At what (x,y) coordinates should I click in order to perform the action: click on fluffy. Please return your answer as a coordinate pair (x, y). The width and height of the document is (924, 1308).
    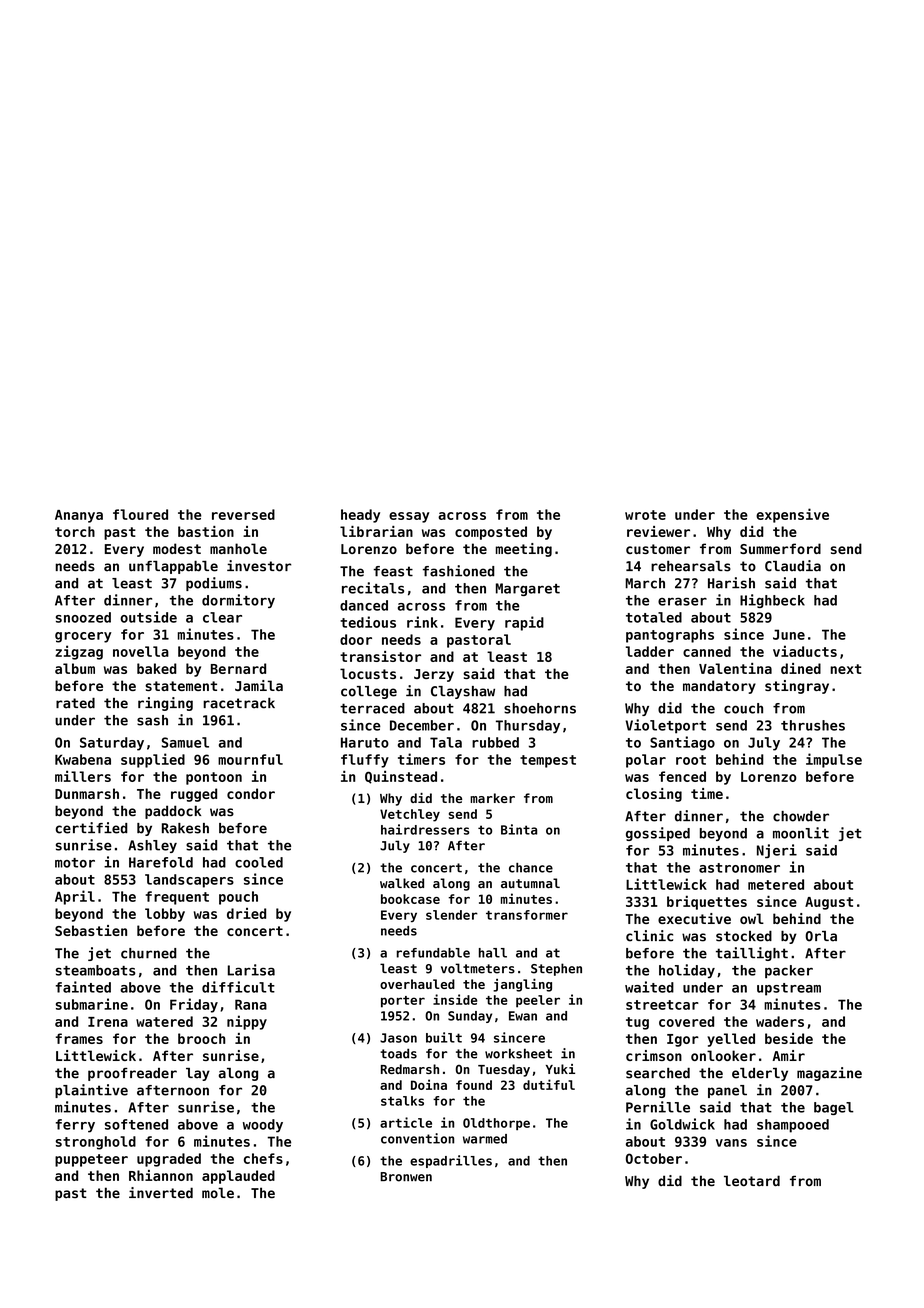
    Looking at the image, I should click on (365, 761).
